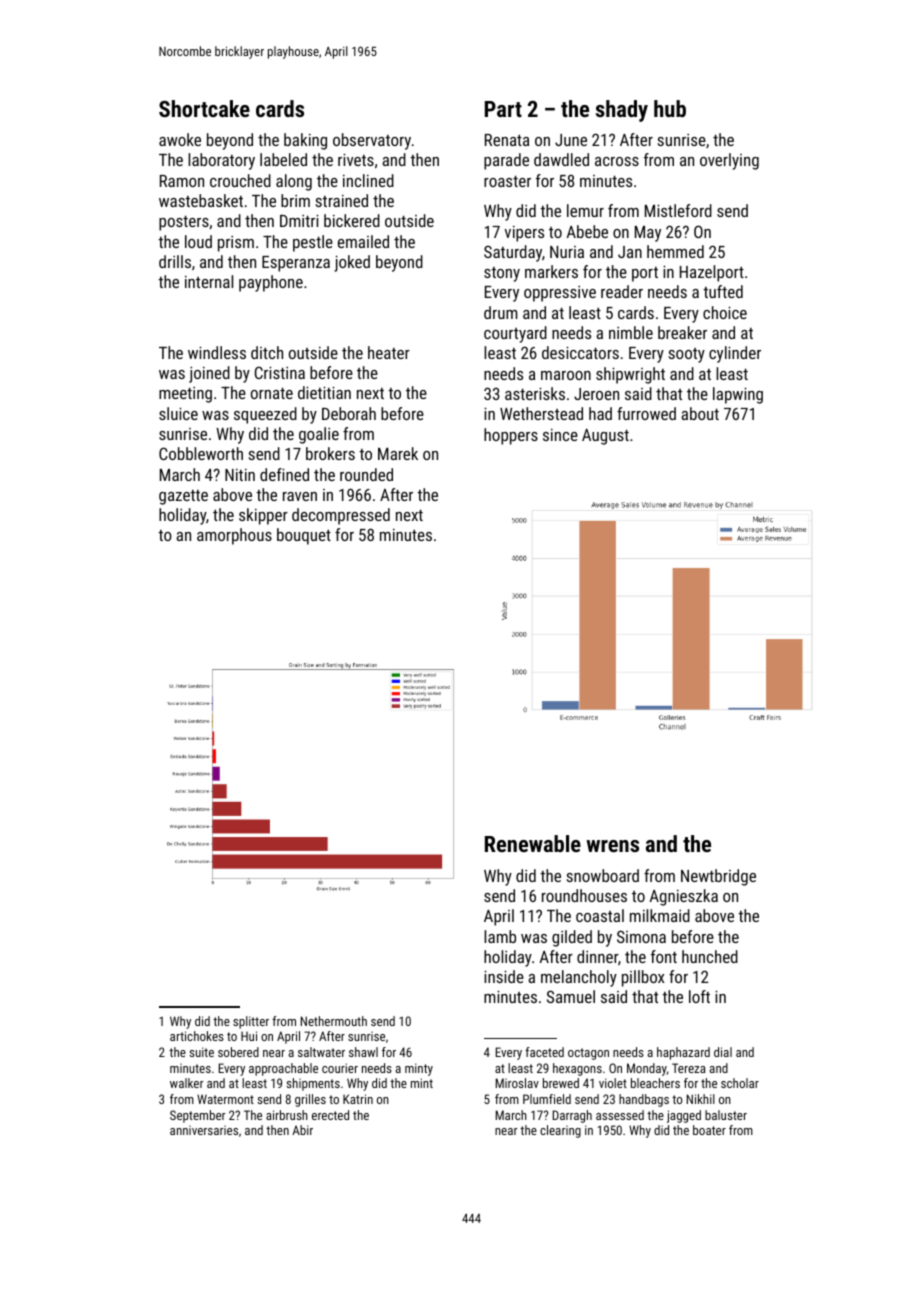  What do you see at coordinates (204, 108) in the page?
I see `Shortcake` at bounding box center [204, 108].
